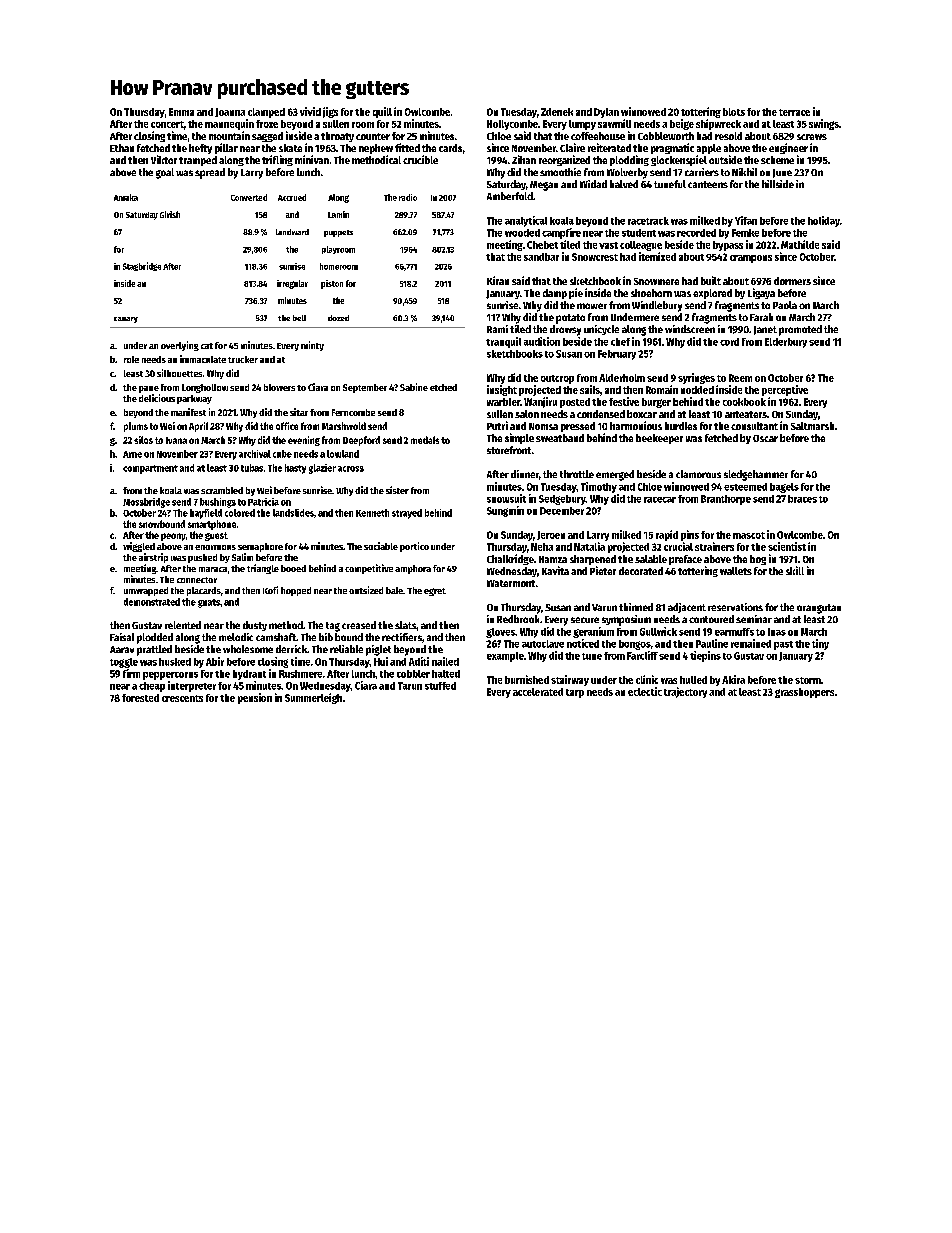 The image size is (952, 1233). What do you see at coordinates (181, 112) in the screenshot?
I see `Emma` at bounding box center [181, 112].
